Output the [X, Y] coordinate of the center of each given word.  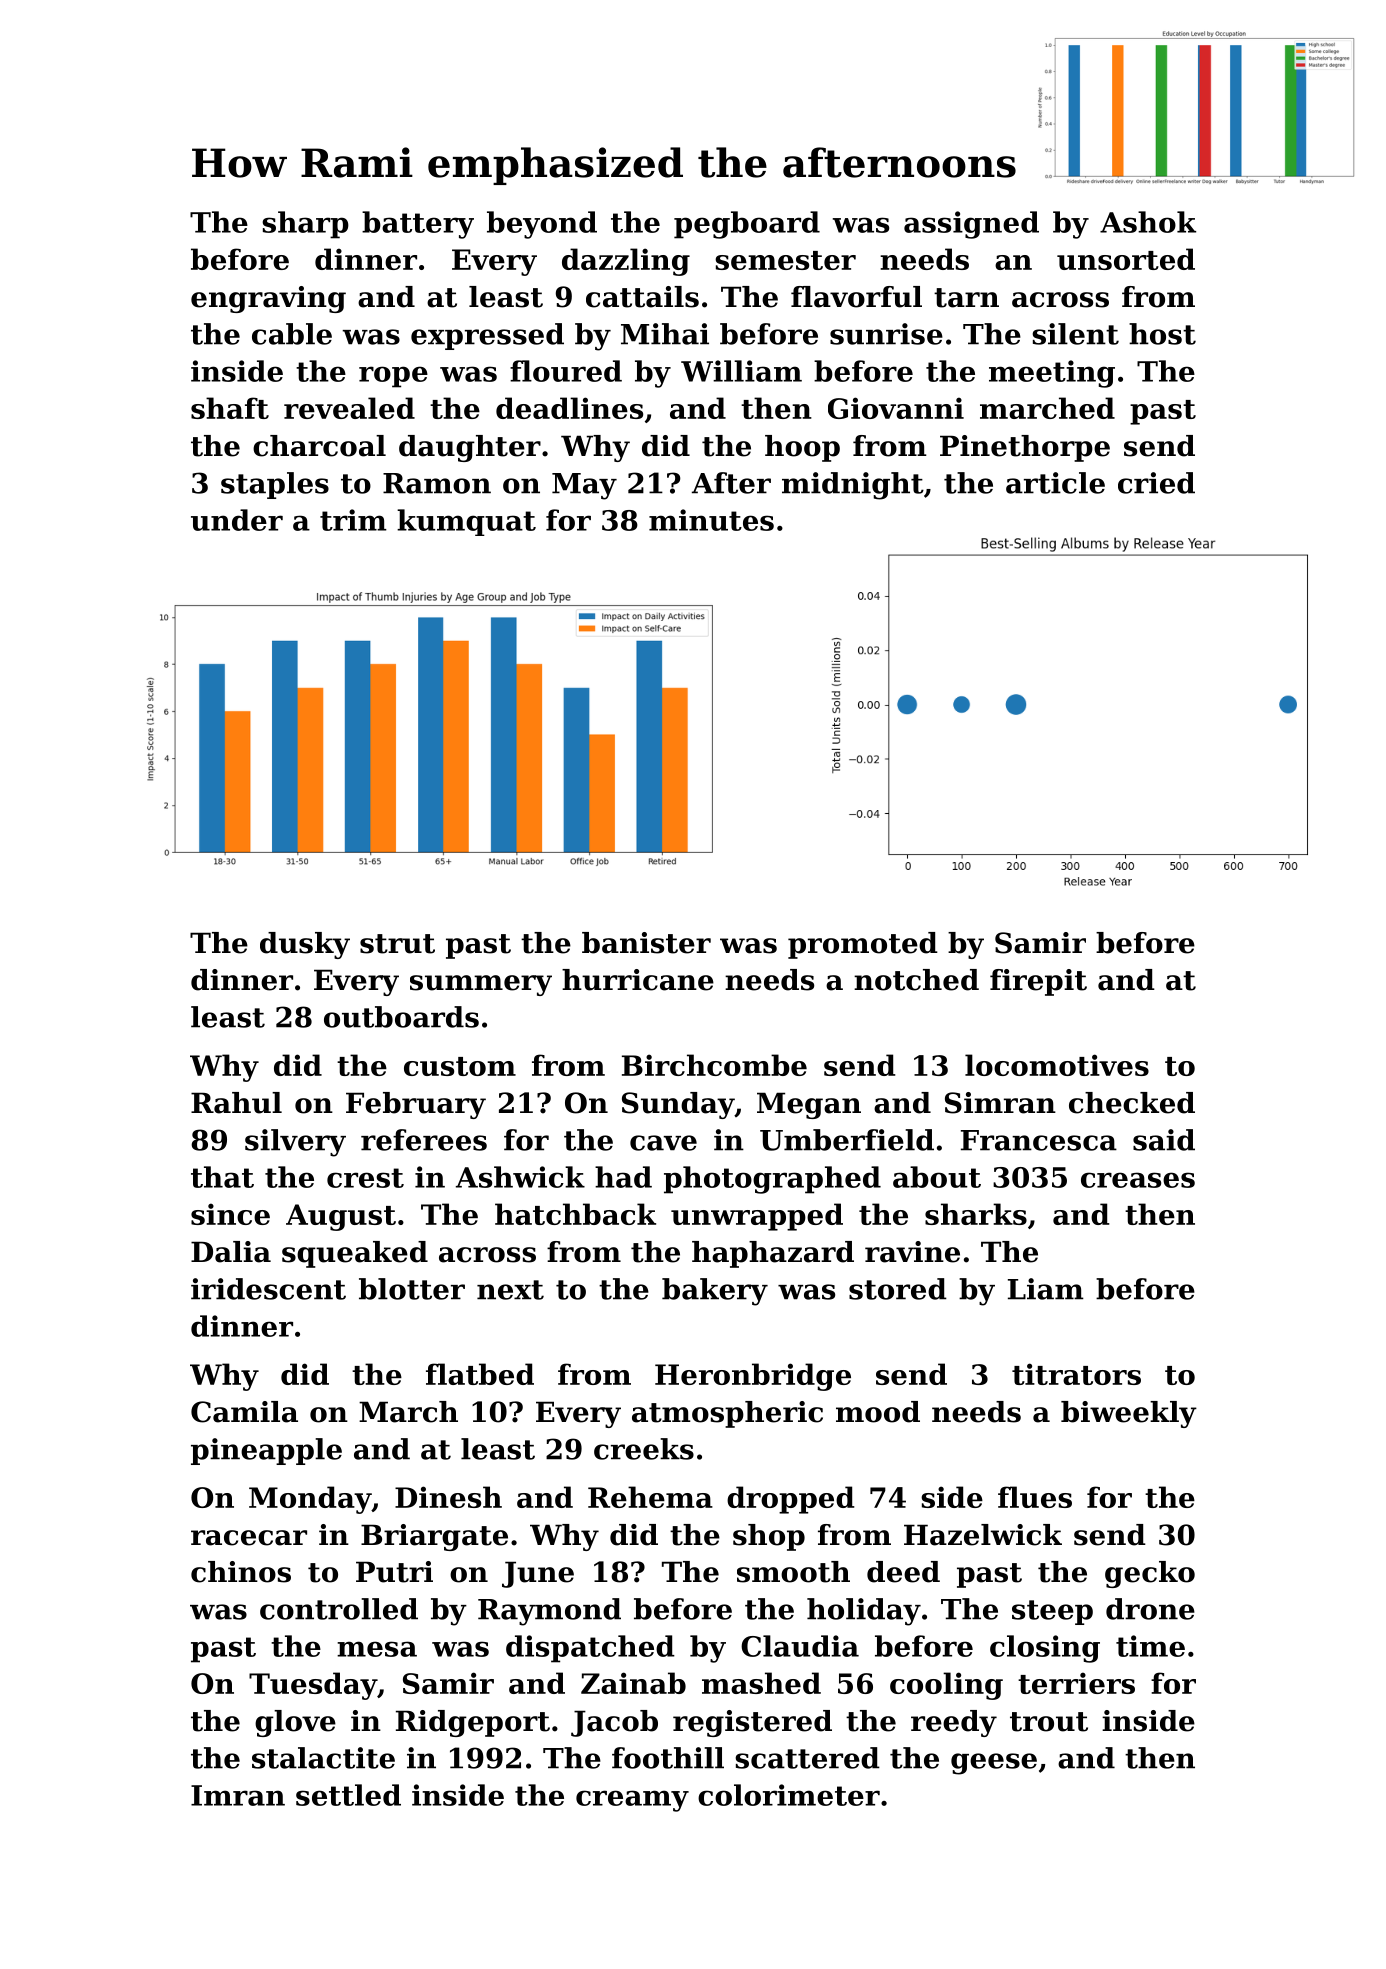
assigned [971, 225]
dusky [305, 945]
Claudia [800, 1646]
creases [1138, 1180]
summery [481, 985]
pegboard [747, 225]
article [1055, 483]
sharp [305, 225]
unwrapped [757, 1217]
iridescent [268, 1289]
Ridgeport [473, 1723]
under [237, 520]
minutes [711, 520]
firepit [1038, 982]
